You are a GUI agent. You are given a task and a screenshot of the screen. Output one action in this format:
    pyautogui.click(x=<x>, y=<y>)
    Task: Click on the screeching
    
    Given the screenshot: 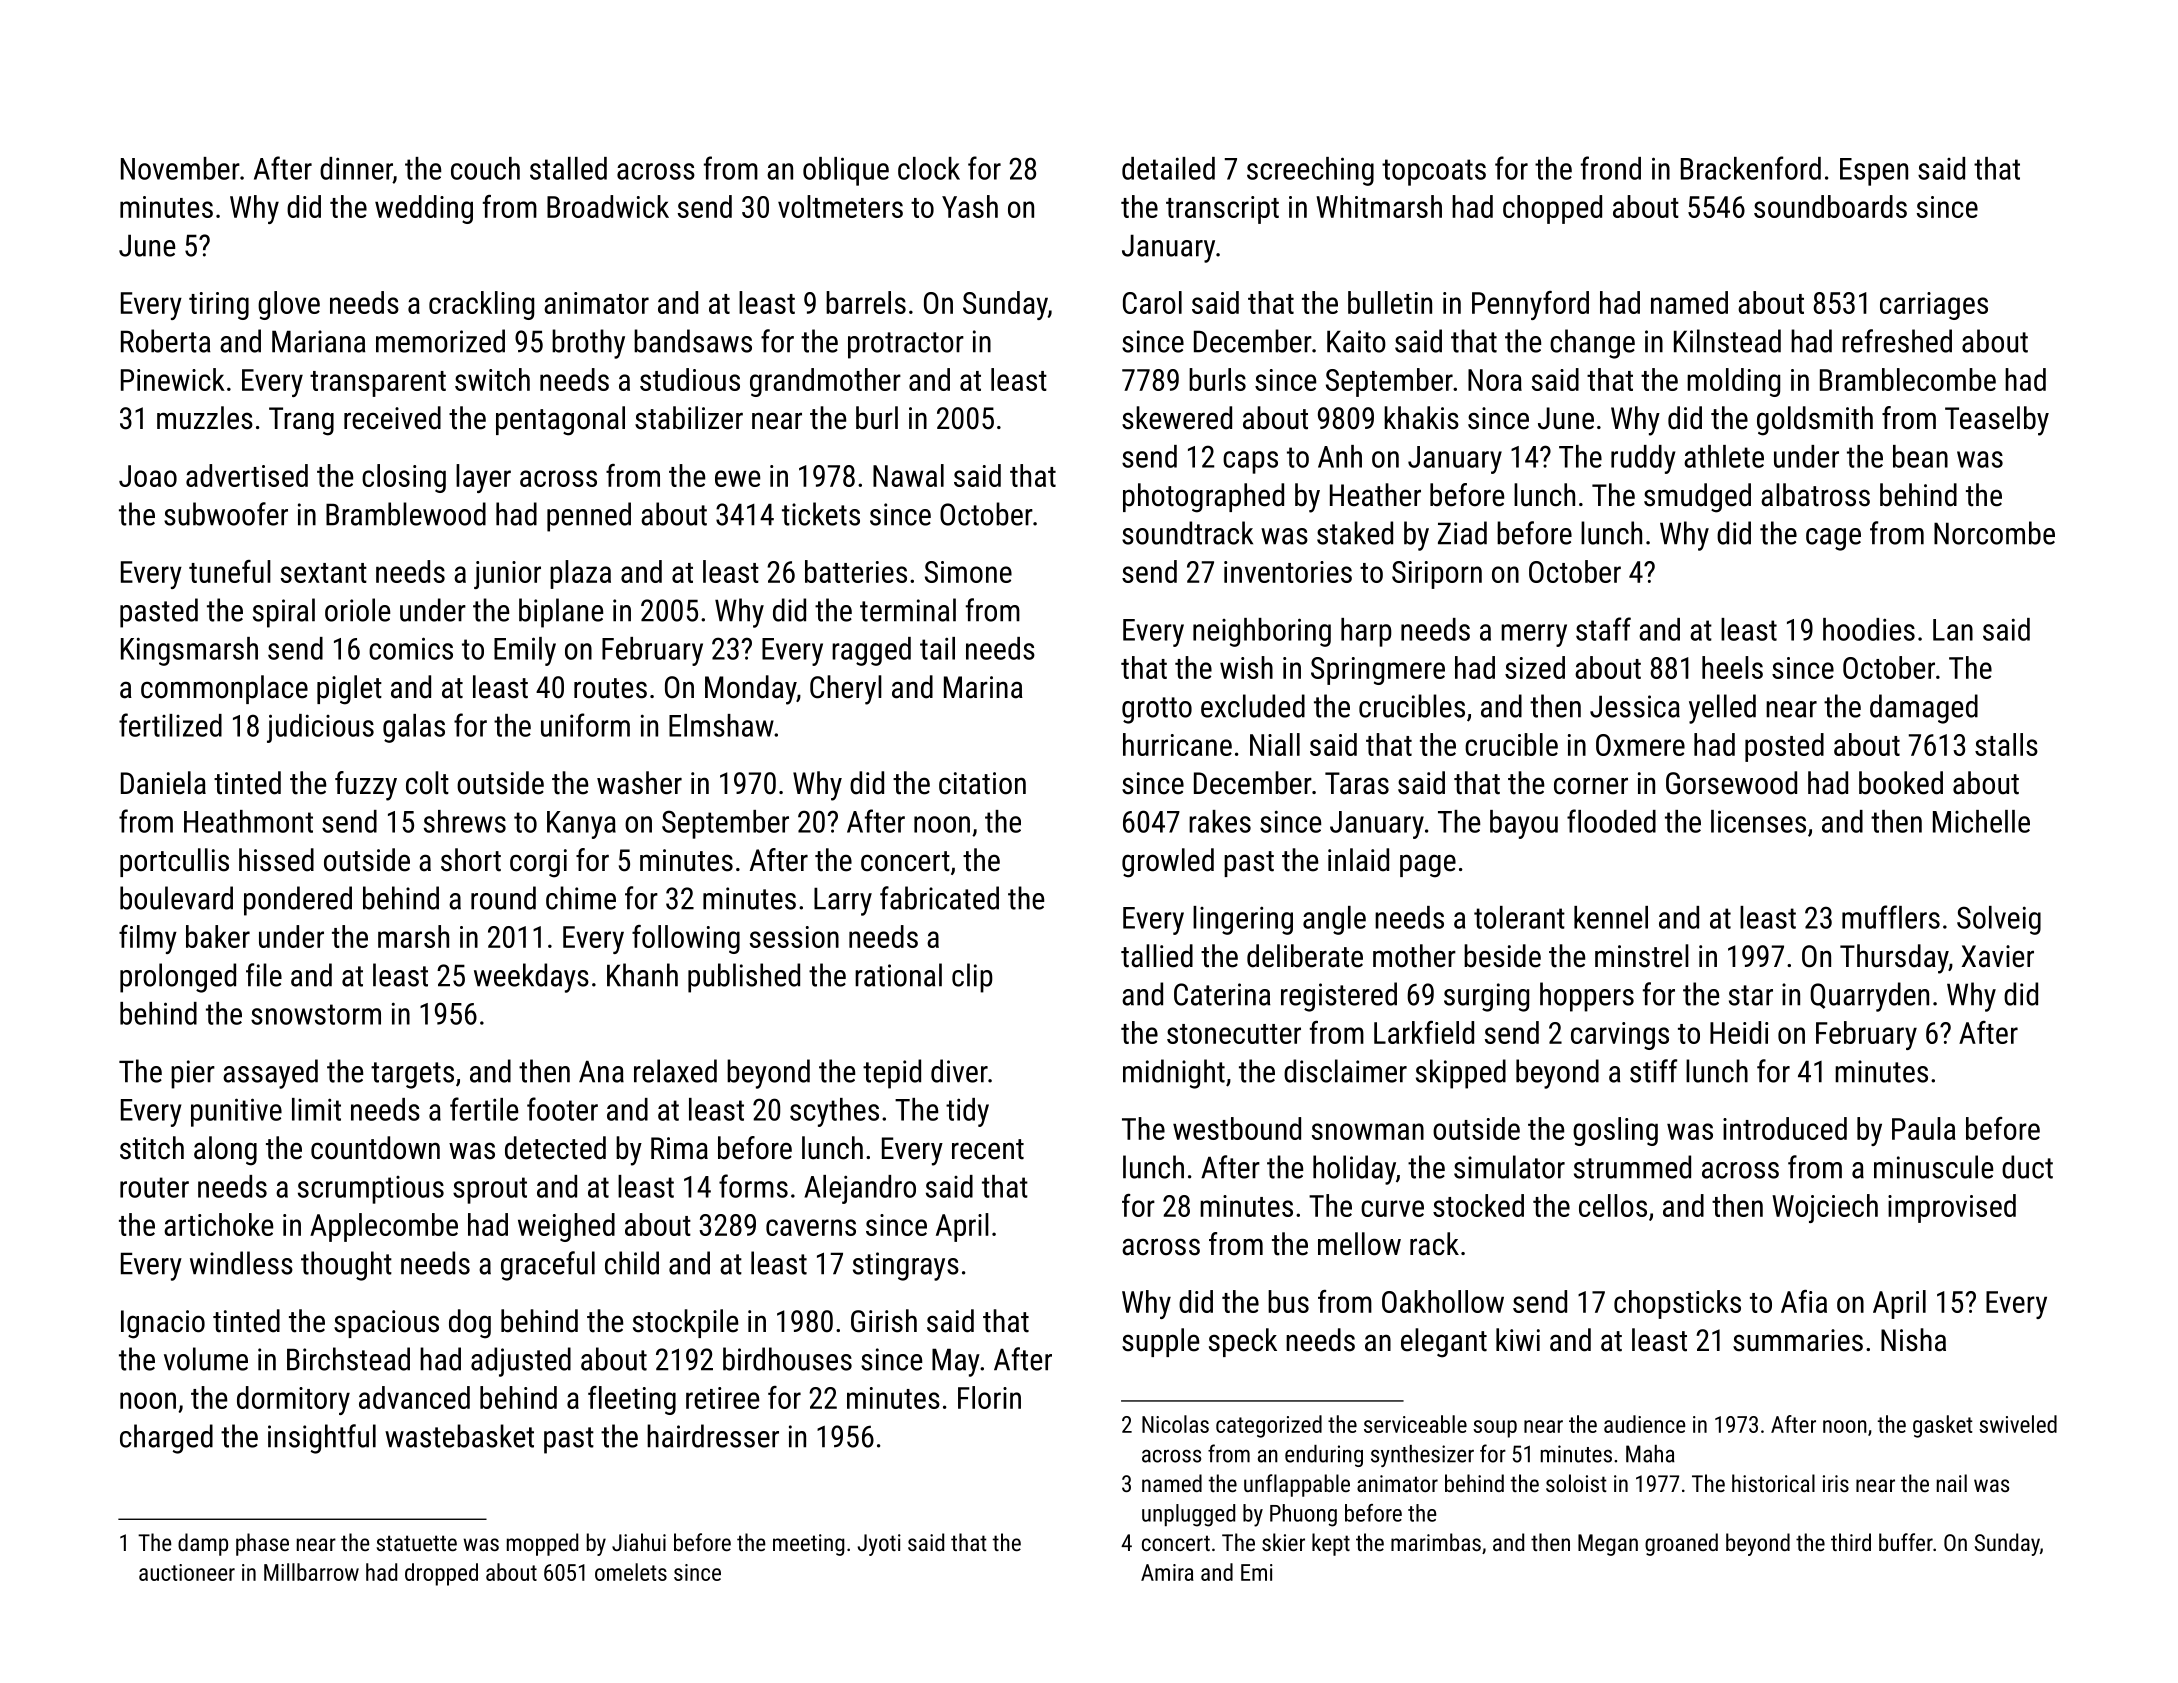 What is the action you would take?
    pyautogui.click(x=1310, y=171)
